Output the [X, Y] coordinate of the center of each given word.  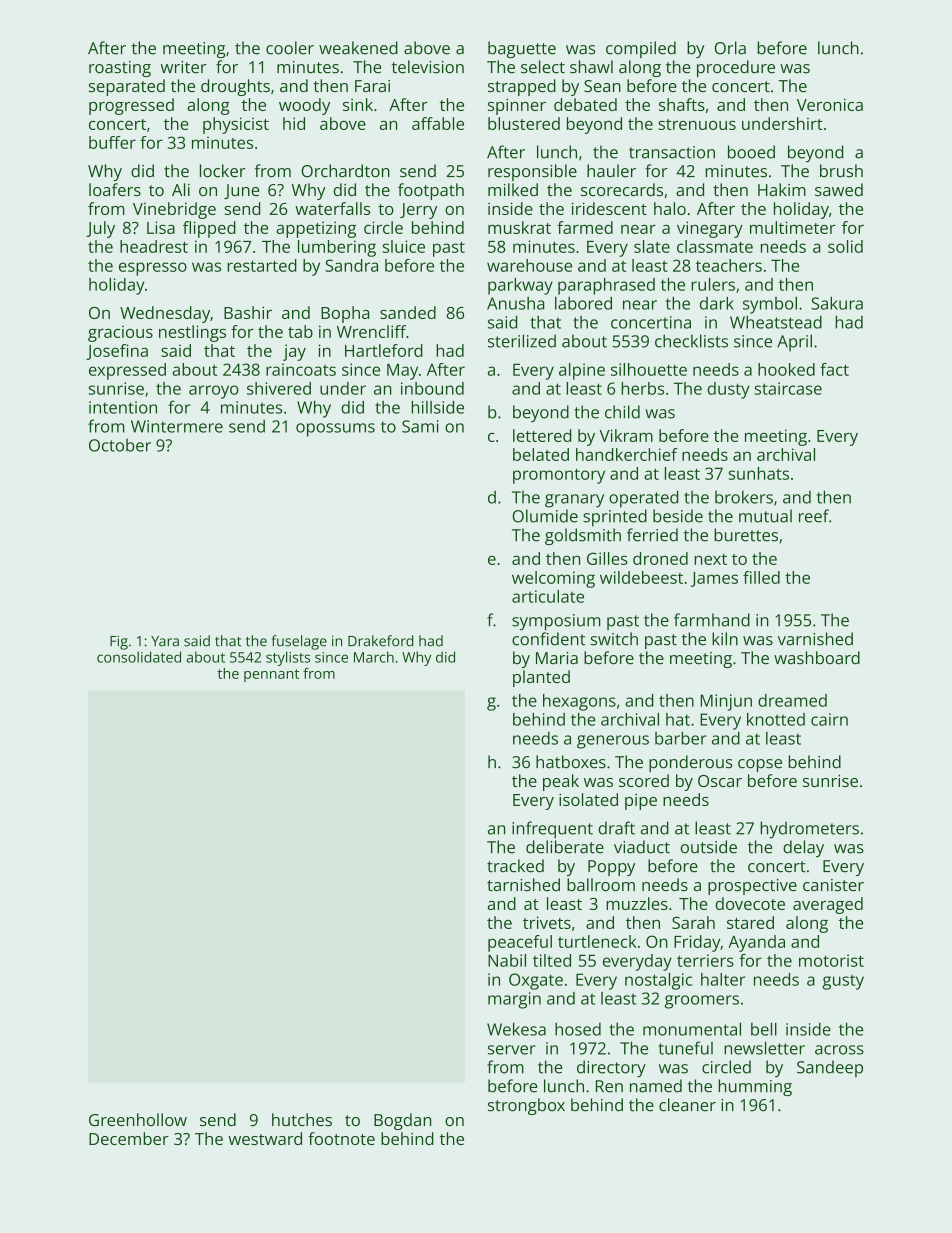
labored [583, 303]
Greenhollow [138, 1119]
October [120, 445]
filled [761, 577]
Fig [119, 642]
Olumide [545, 516]
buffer [112, 142]
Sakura [837, 303]
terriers [705, 960]
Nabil [507, 960]
